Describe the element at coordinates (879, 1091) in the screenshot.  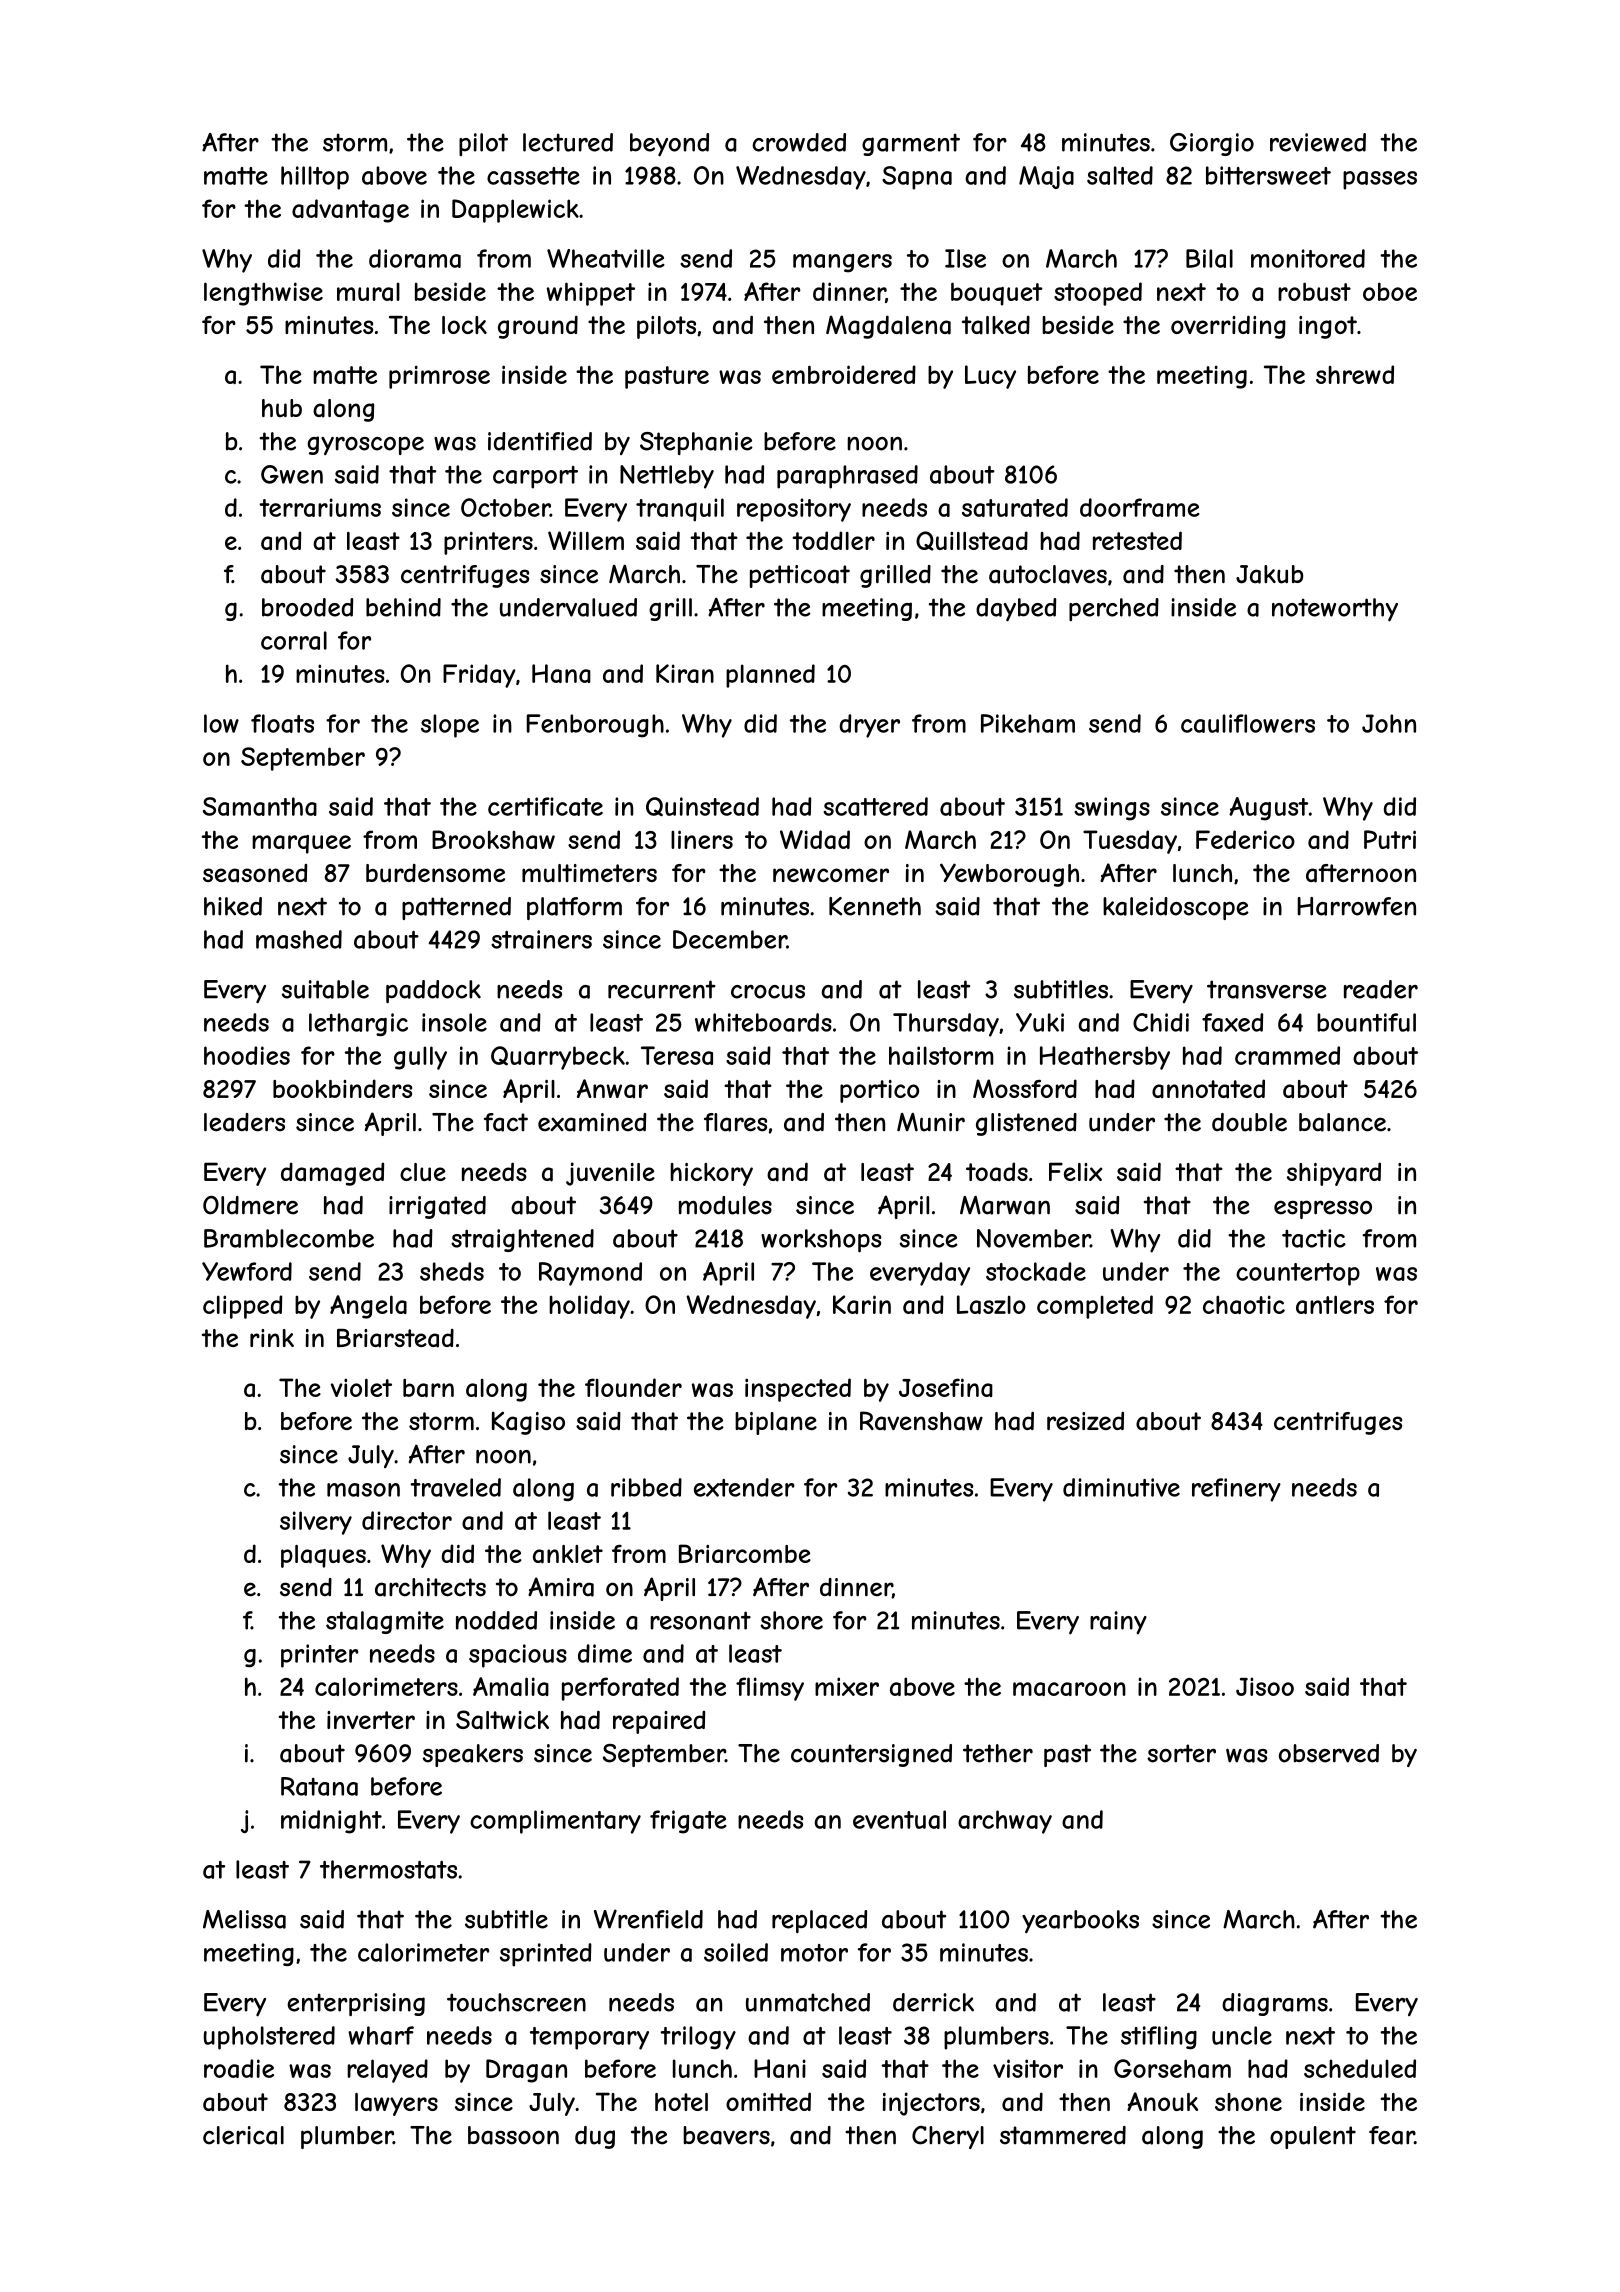
I see `portico` at that location.
